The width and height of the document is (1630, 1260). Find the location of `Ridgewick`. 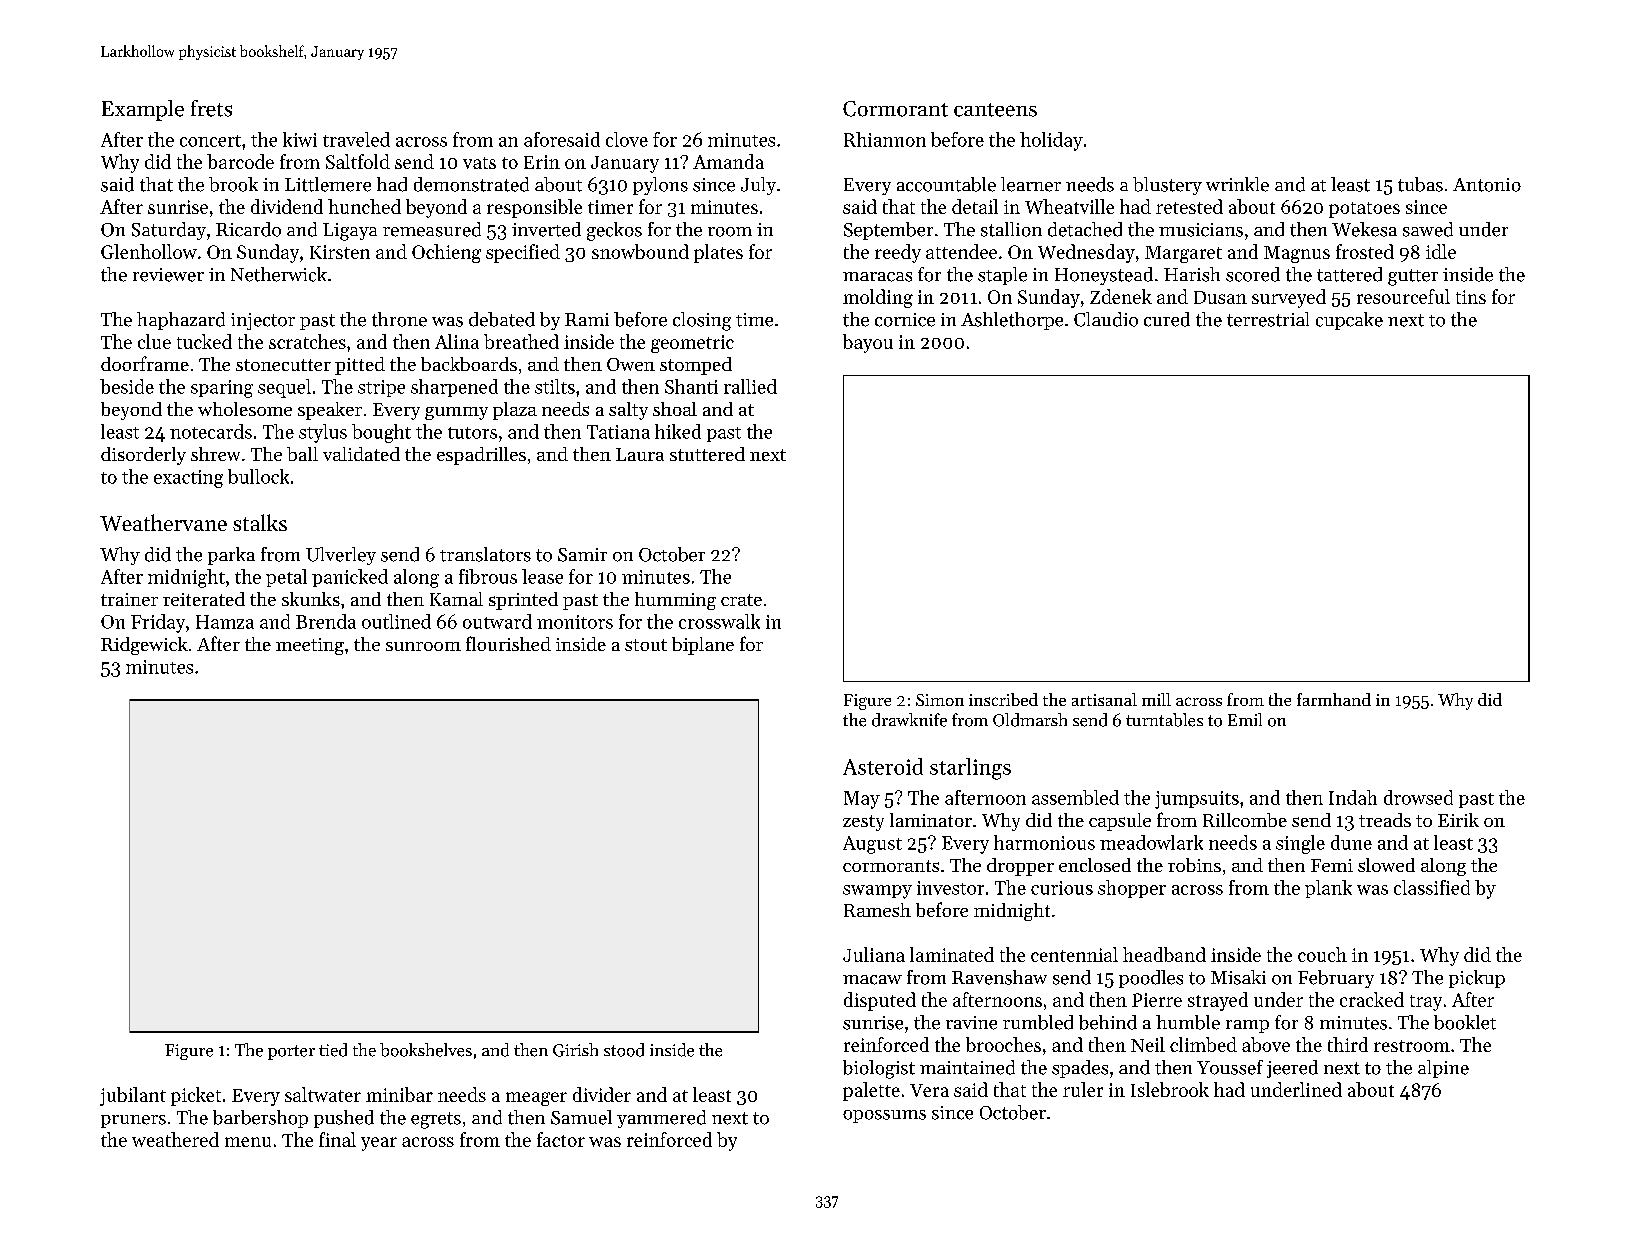

Ridgewick is located at coordinates (144, 646).
